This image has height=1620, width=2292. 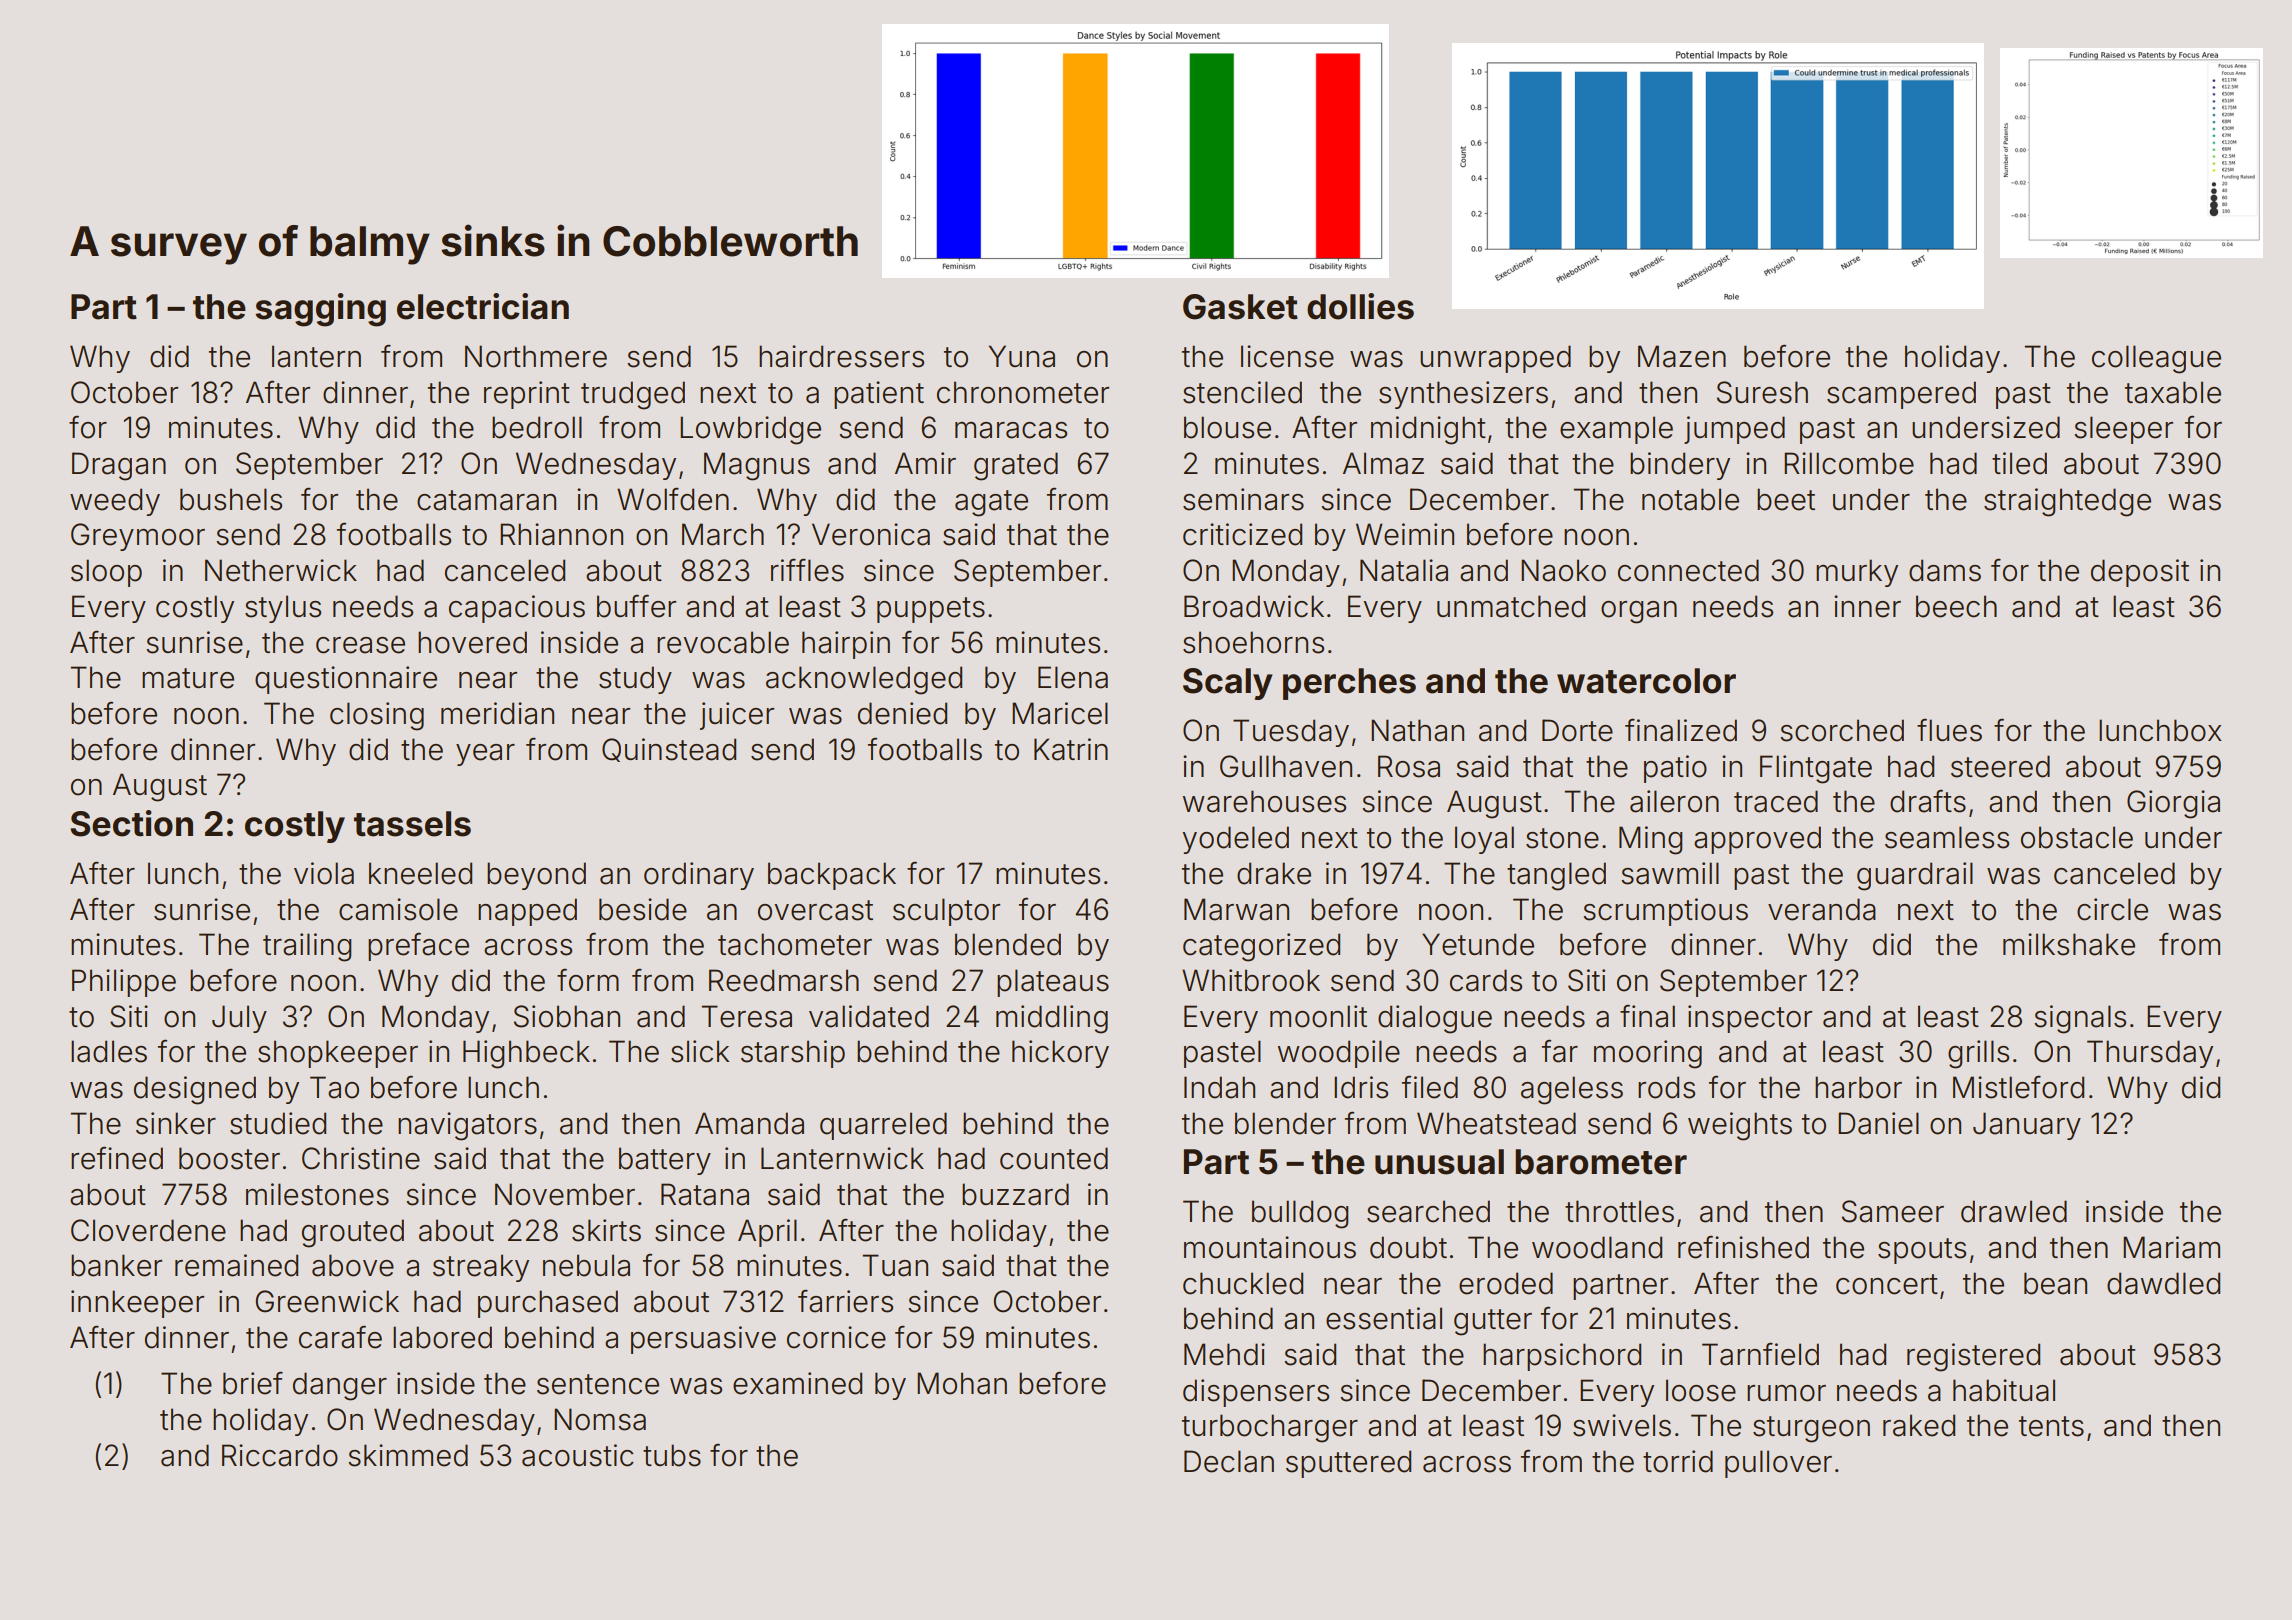 I want to click on sloop, so click(x=106, y=573).
